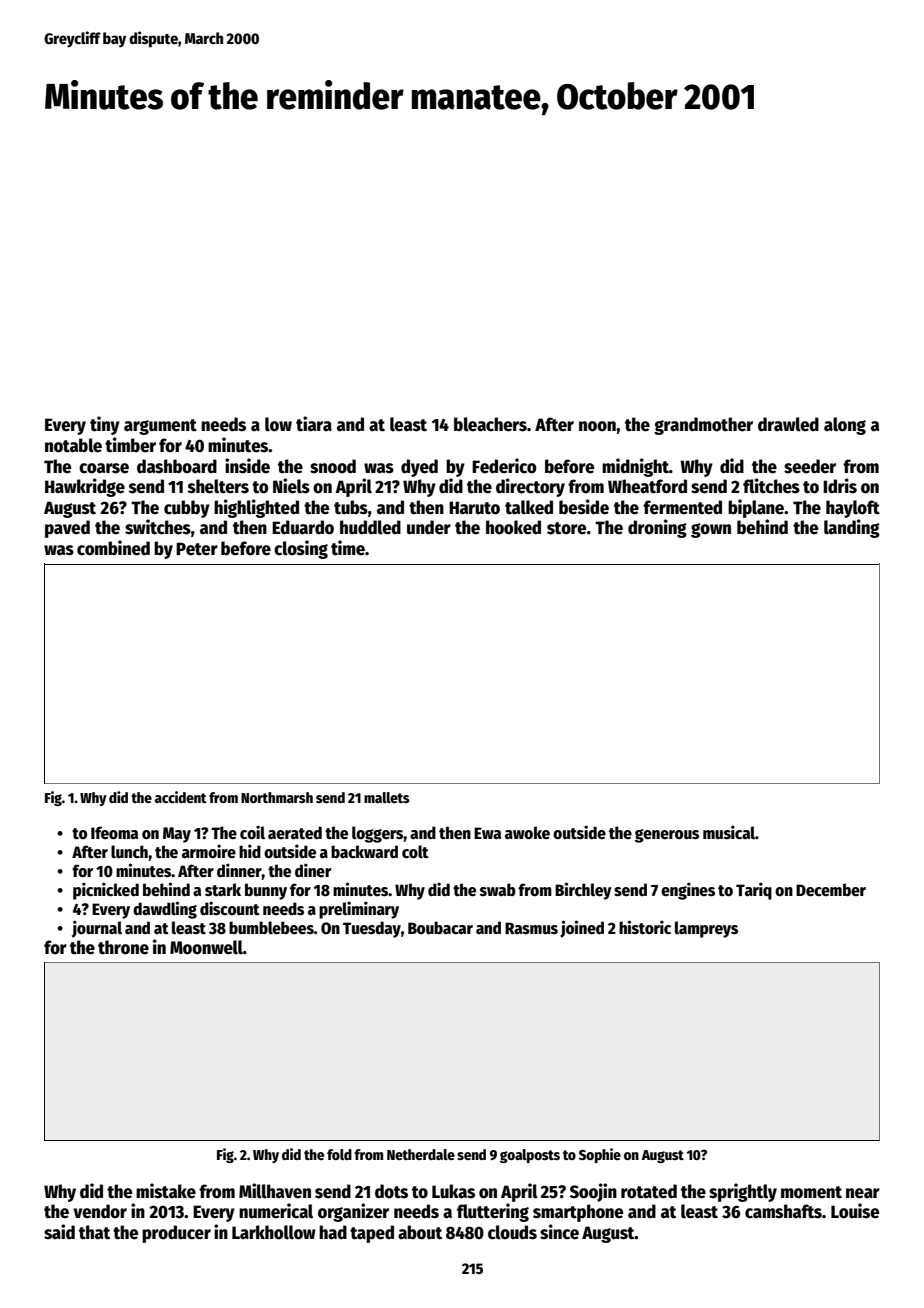  Describe the element at coordinates (863, 1193) in the screenshot. I see `near` at that location.
